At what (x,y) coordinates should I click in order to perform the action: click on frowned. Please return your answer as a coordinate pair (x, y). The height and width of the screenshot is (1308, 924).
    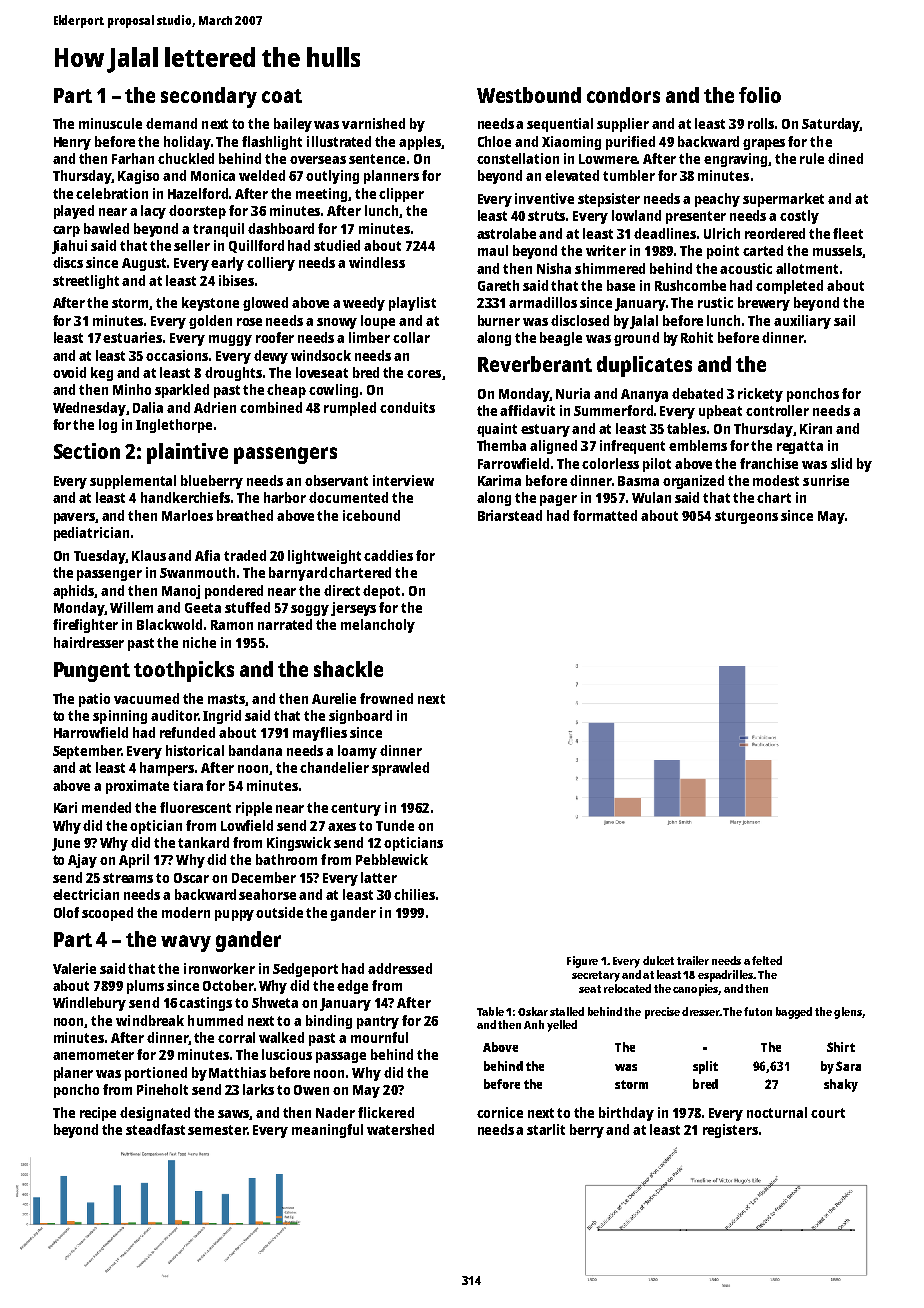
    Looking at the image, I should click on (386, 698).
